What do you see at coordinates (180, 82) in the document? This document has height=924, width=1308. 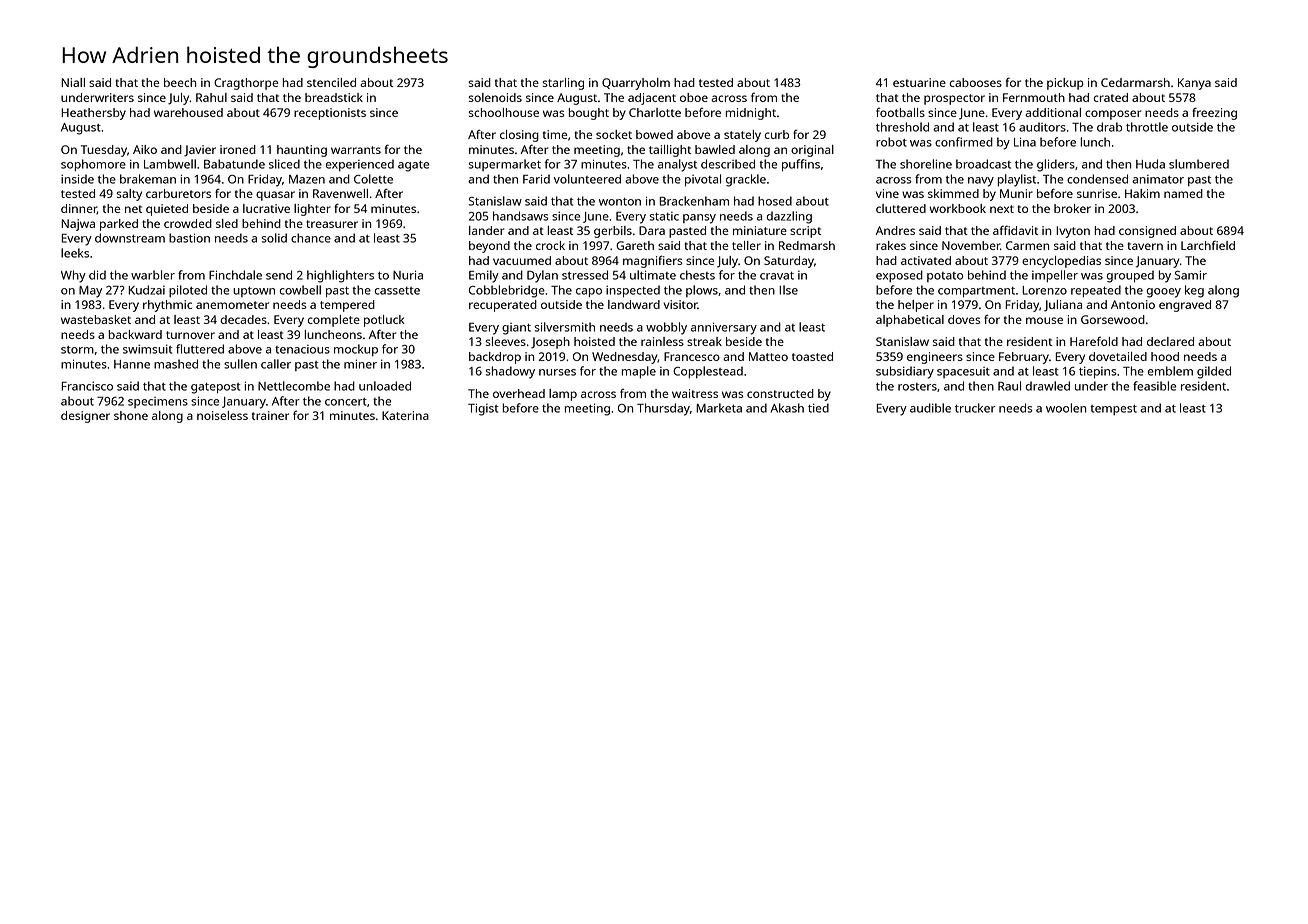 I see `beech` at bounding box center [180, 82].
